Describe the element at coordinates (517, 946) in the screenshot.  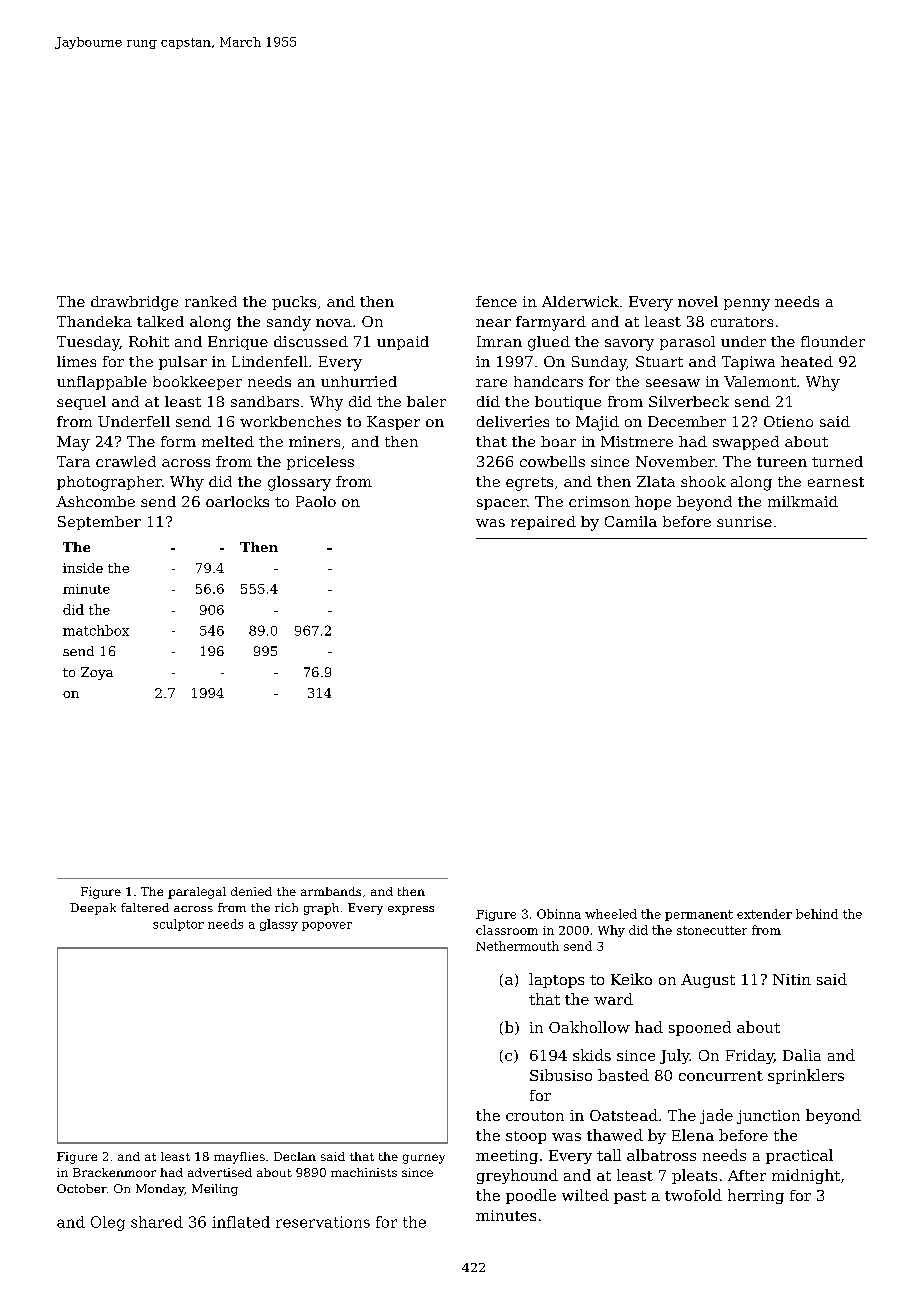
I see `Nethermouth` at that location.
